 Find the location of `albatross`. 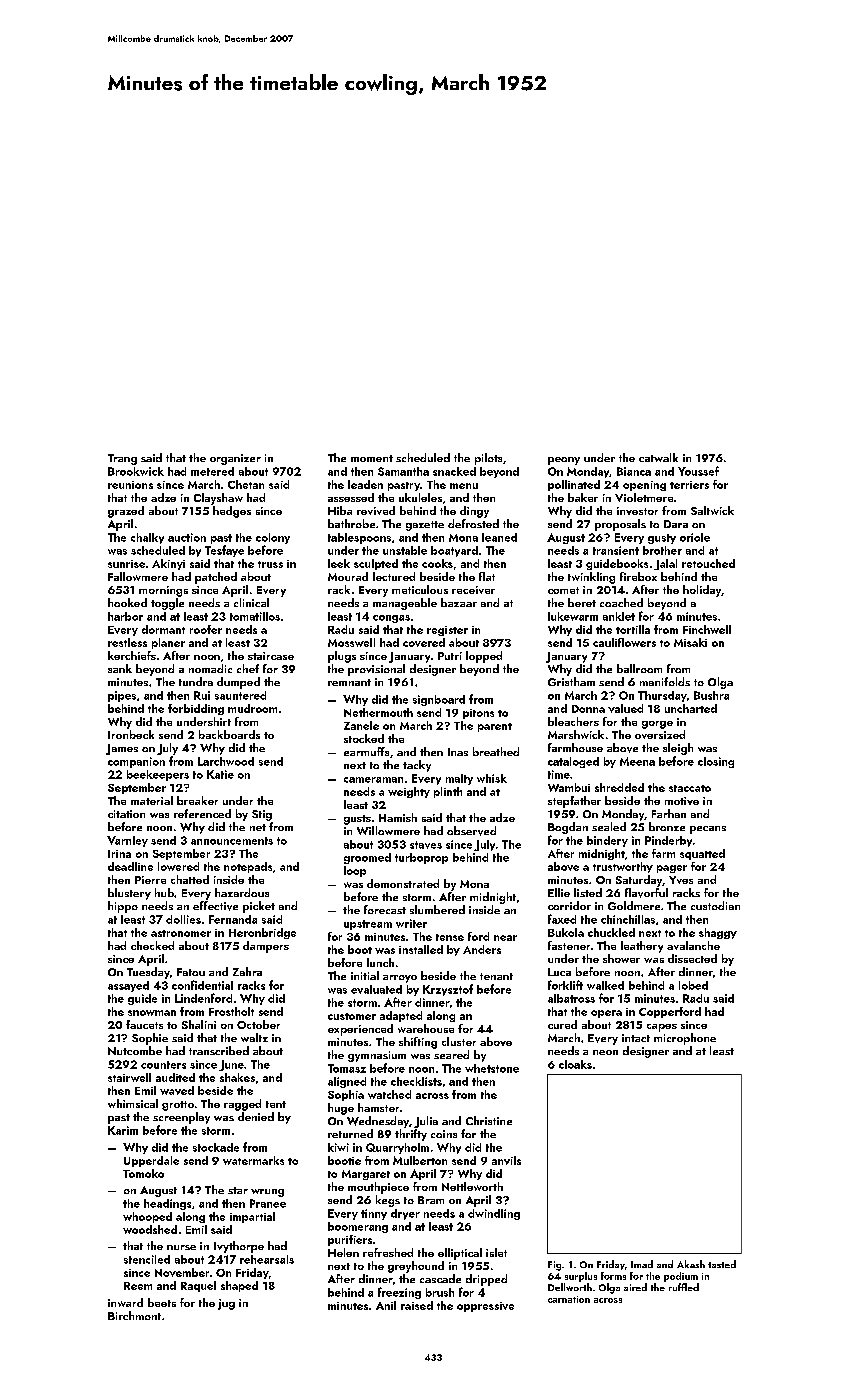

albatross is located at coordinates (571, 998).
